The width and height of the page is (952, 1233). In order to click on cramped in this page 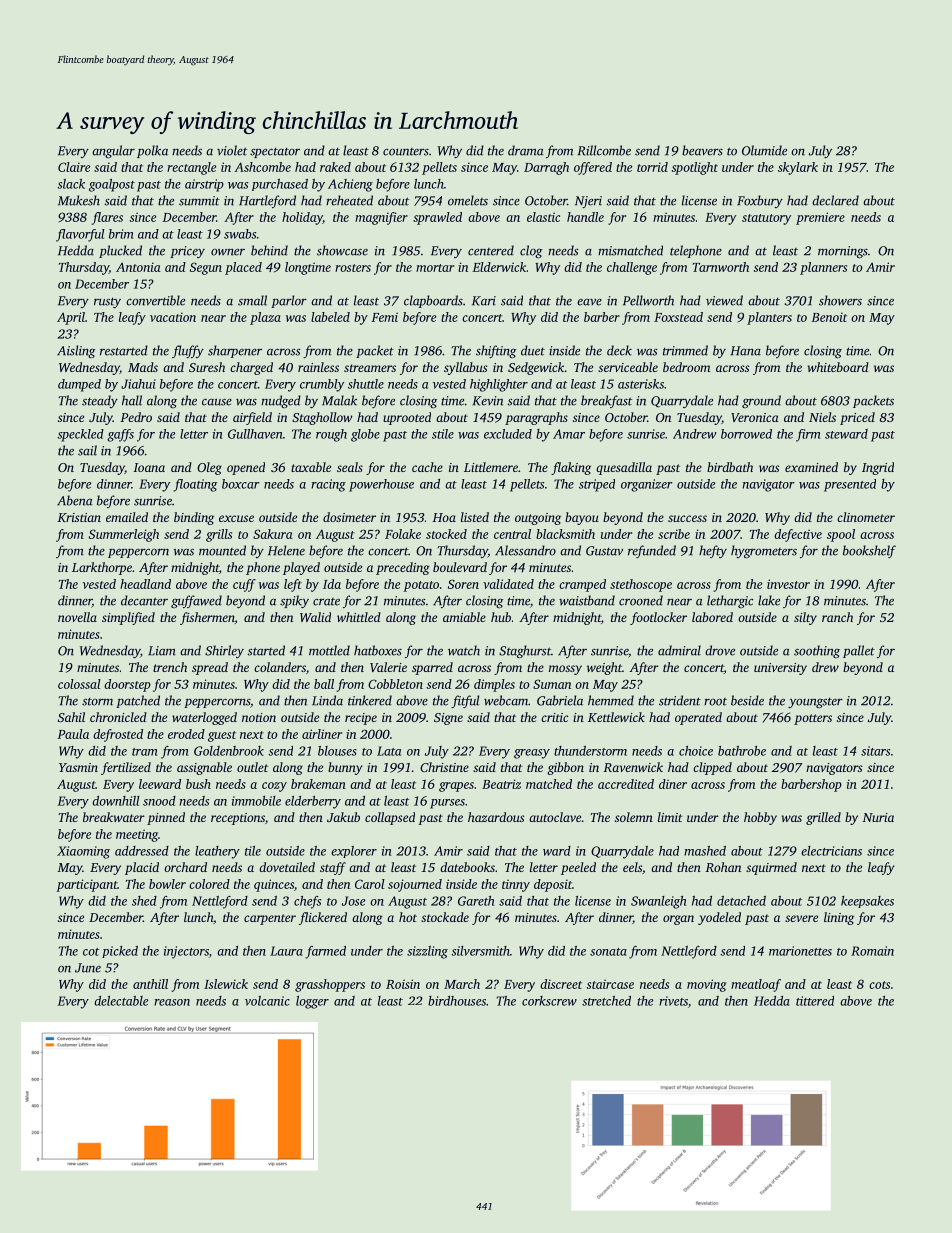, I will do `click(582, 585)`.
